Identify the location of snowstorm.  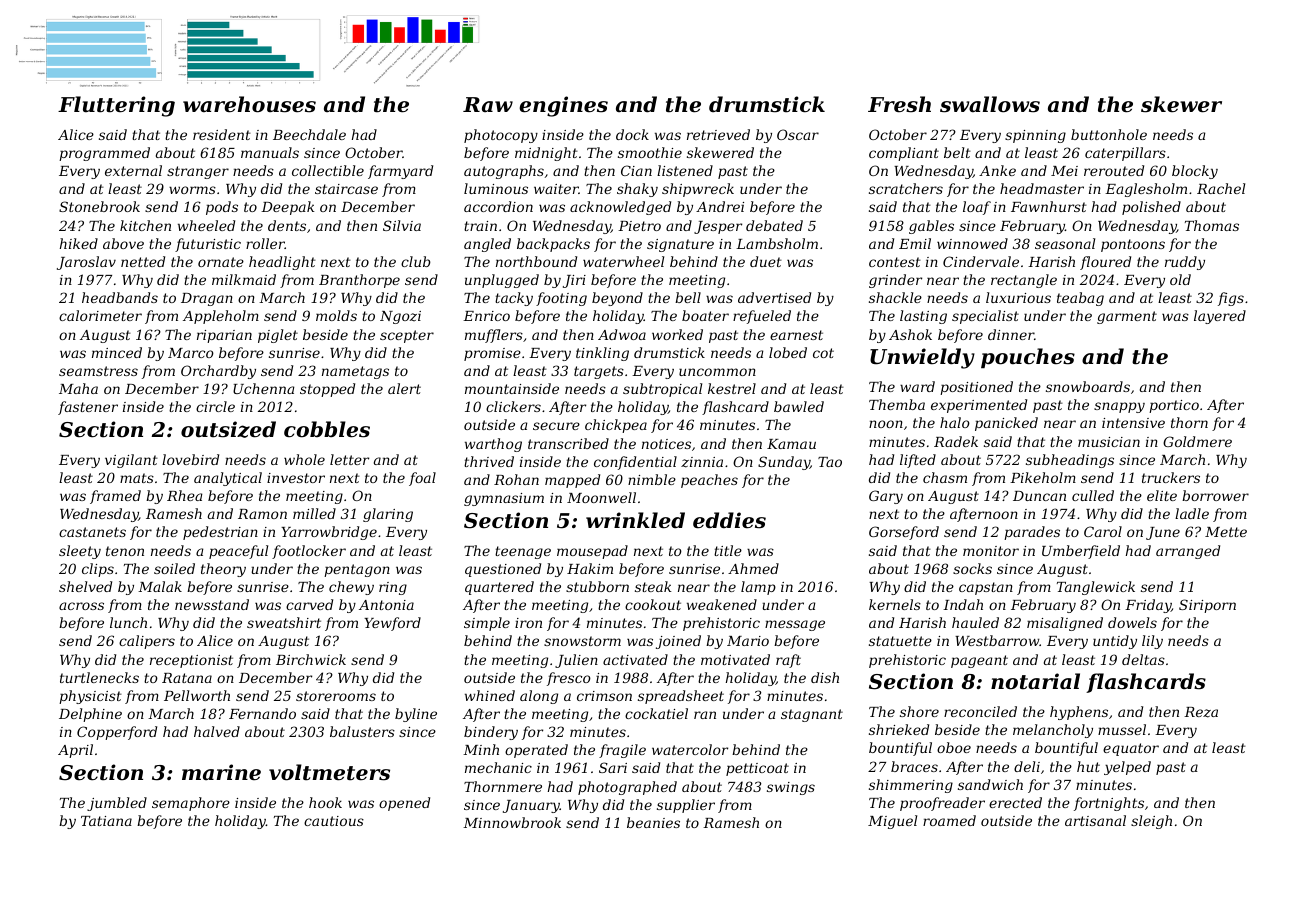
(582, 641).
